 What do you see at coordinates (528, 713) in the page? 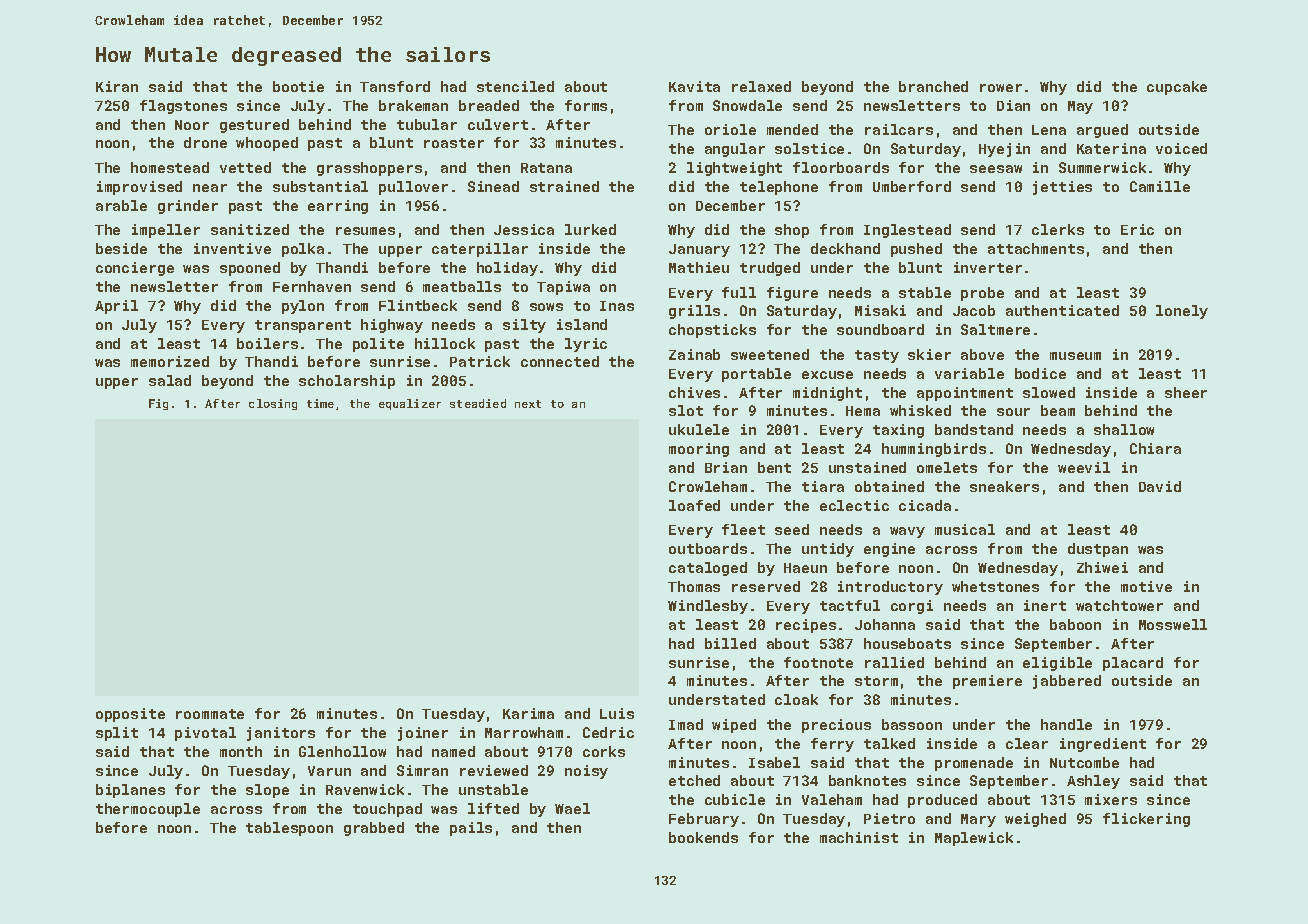
I see `Karima` at bounding box center [528, 713].
